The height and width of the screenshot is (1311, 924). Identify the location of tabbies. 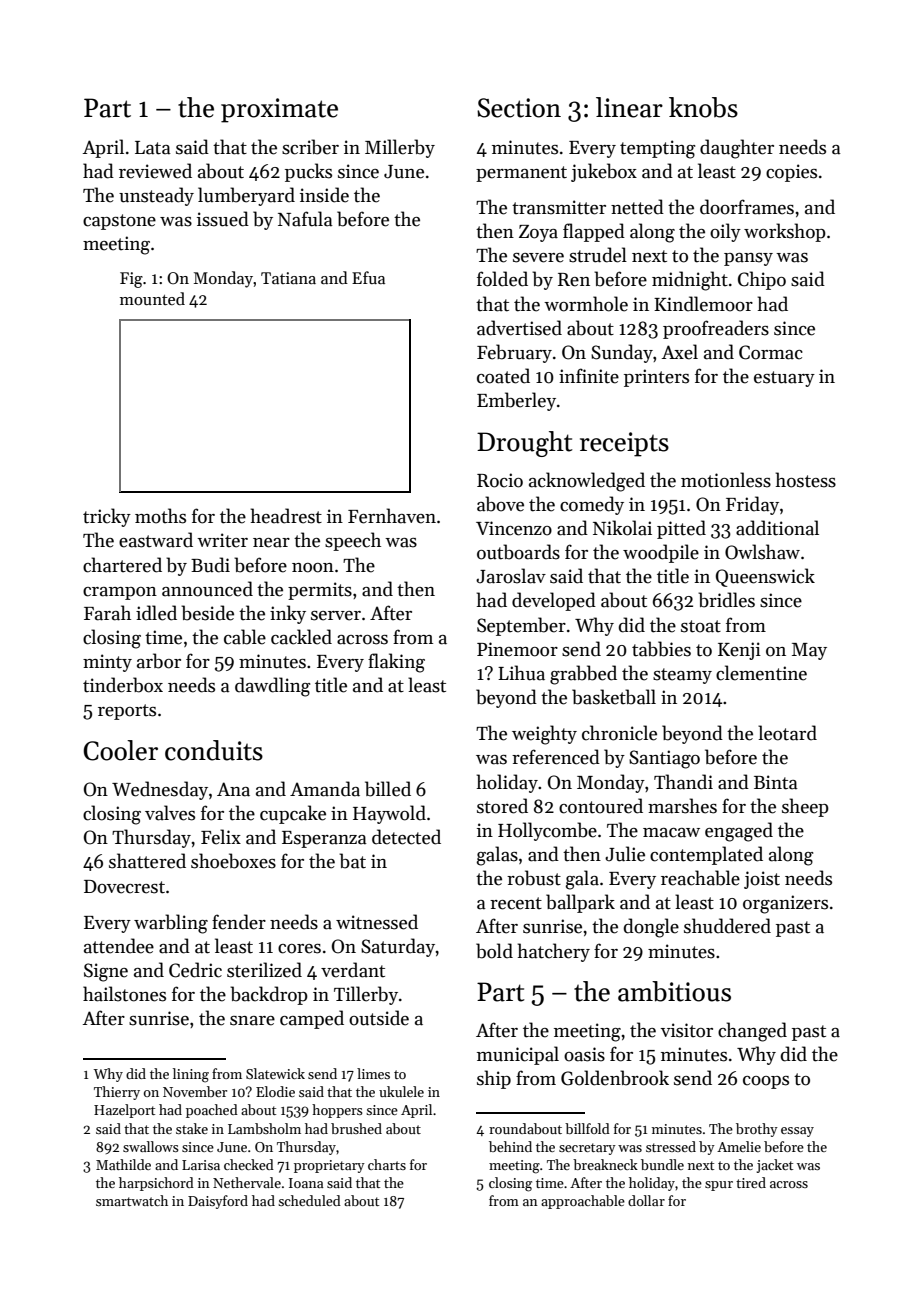
(661, 649).
